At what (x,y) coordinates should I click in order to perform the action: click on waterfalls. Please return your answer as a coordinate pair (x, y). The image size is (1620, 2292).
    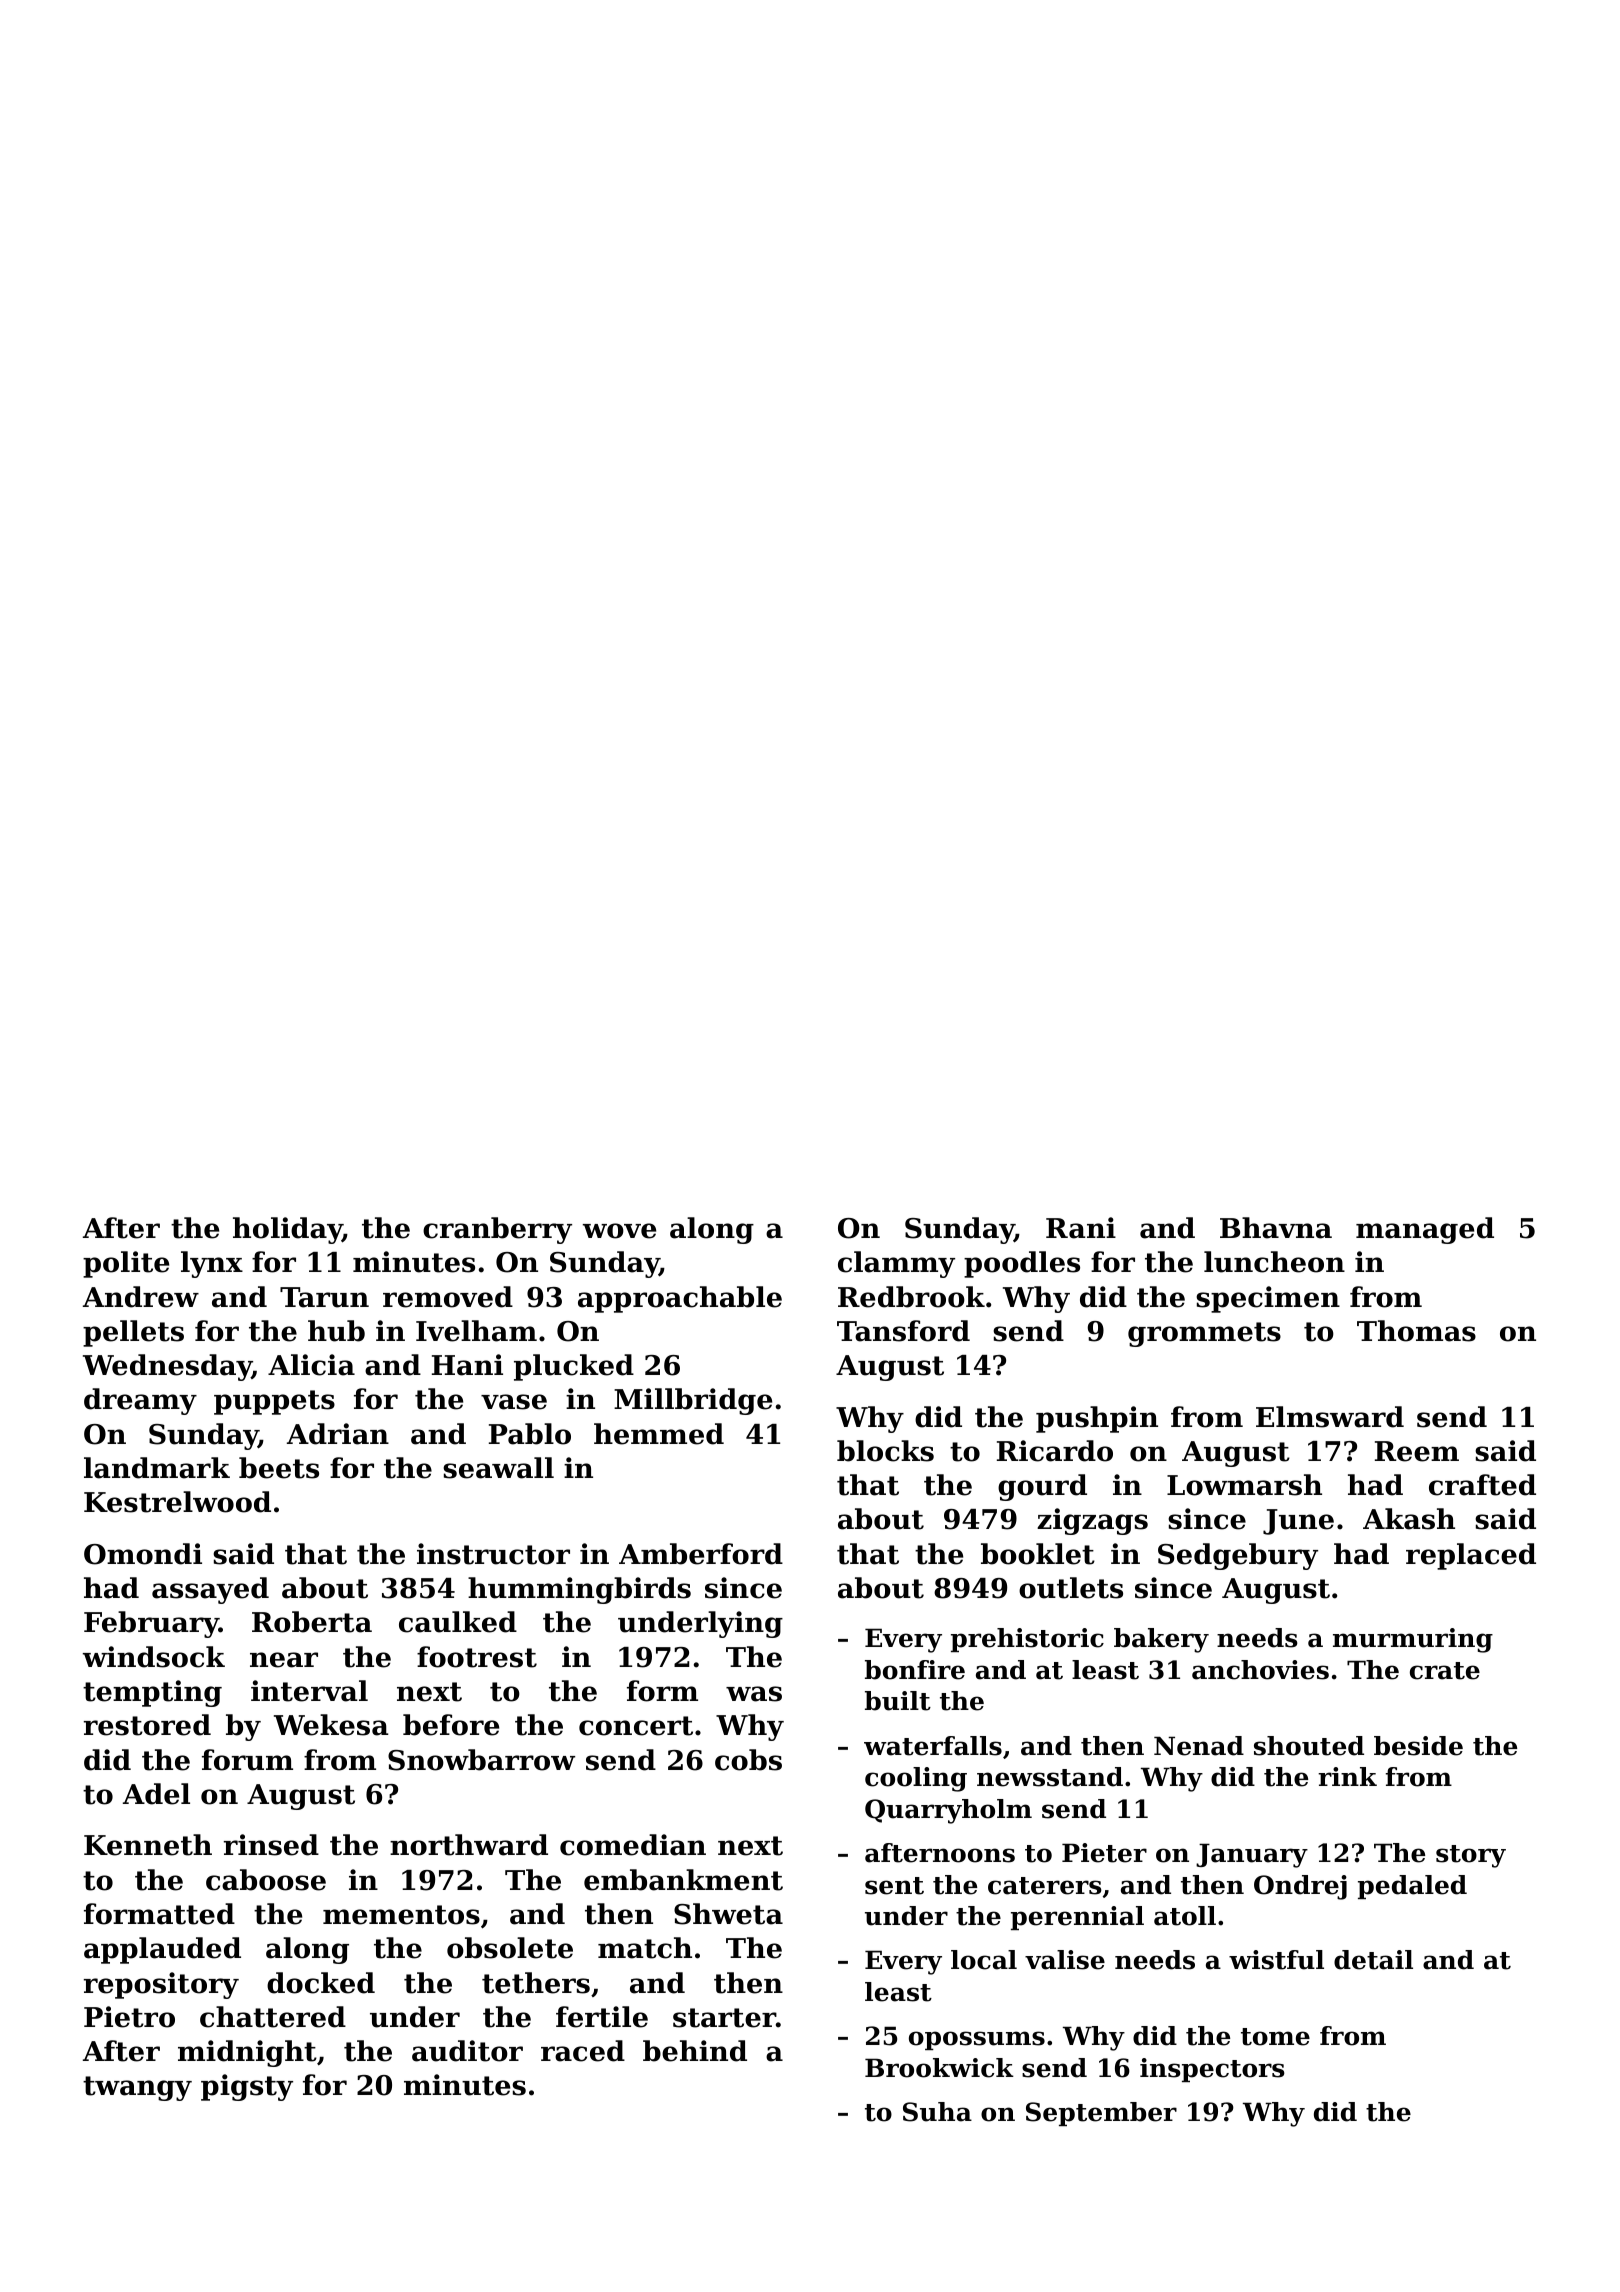
    Looking at the image, I should click on (933, 1746).
